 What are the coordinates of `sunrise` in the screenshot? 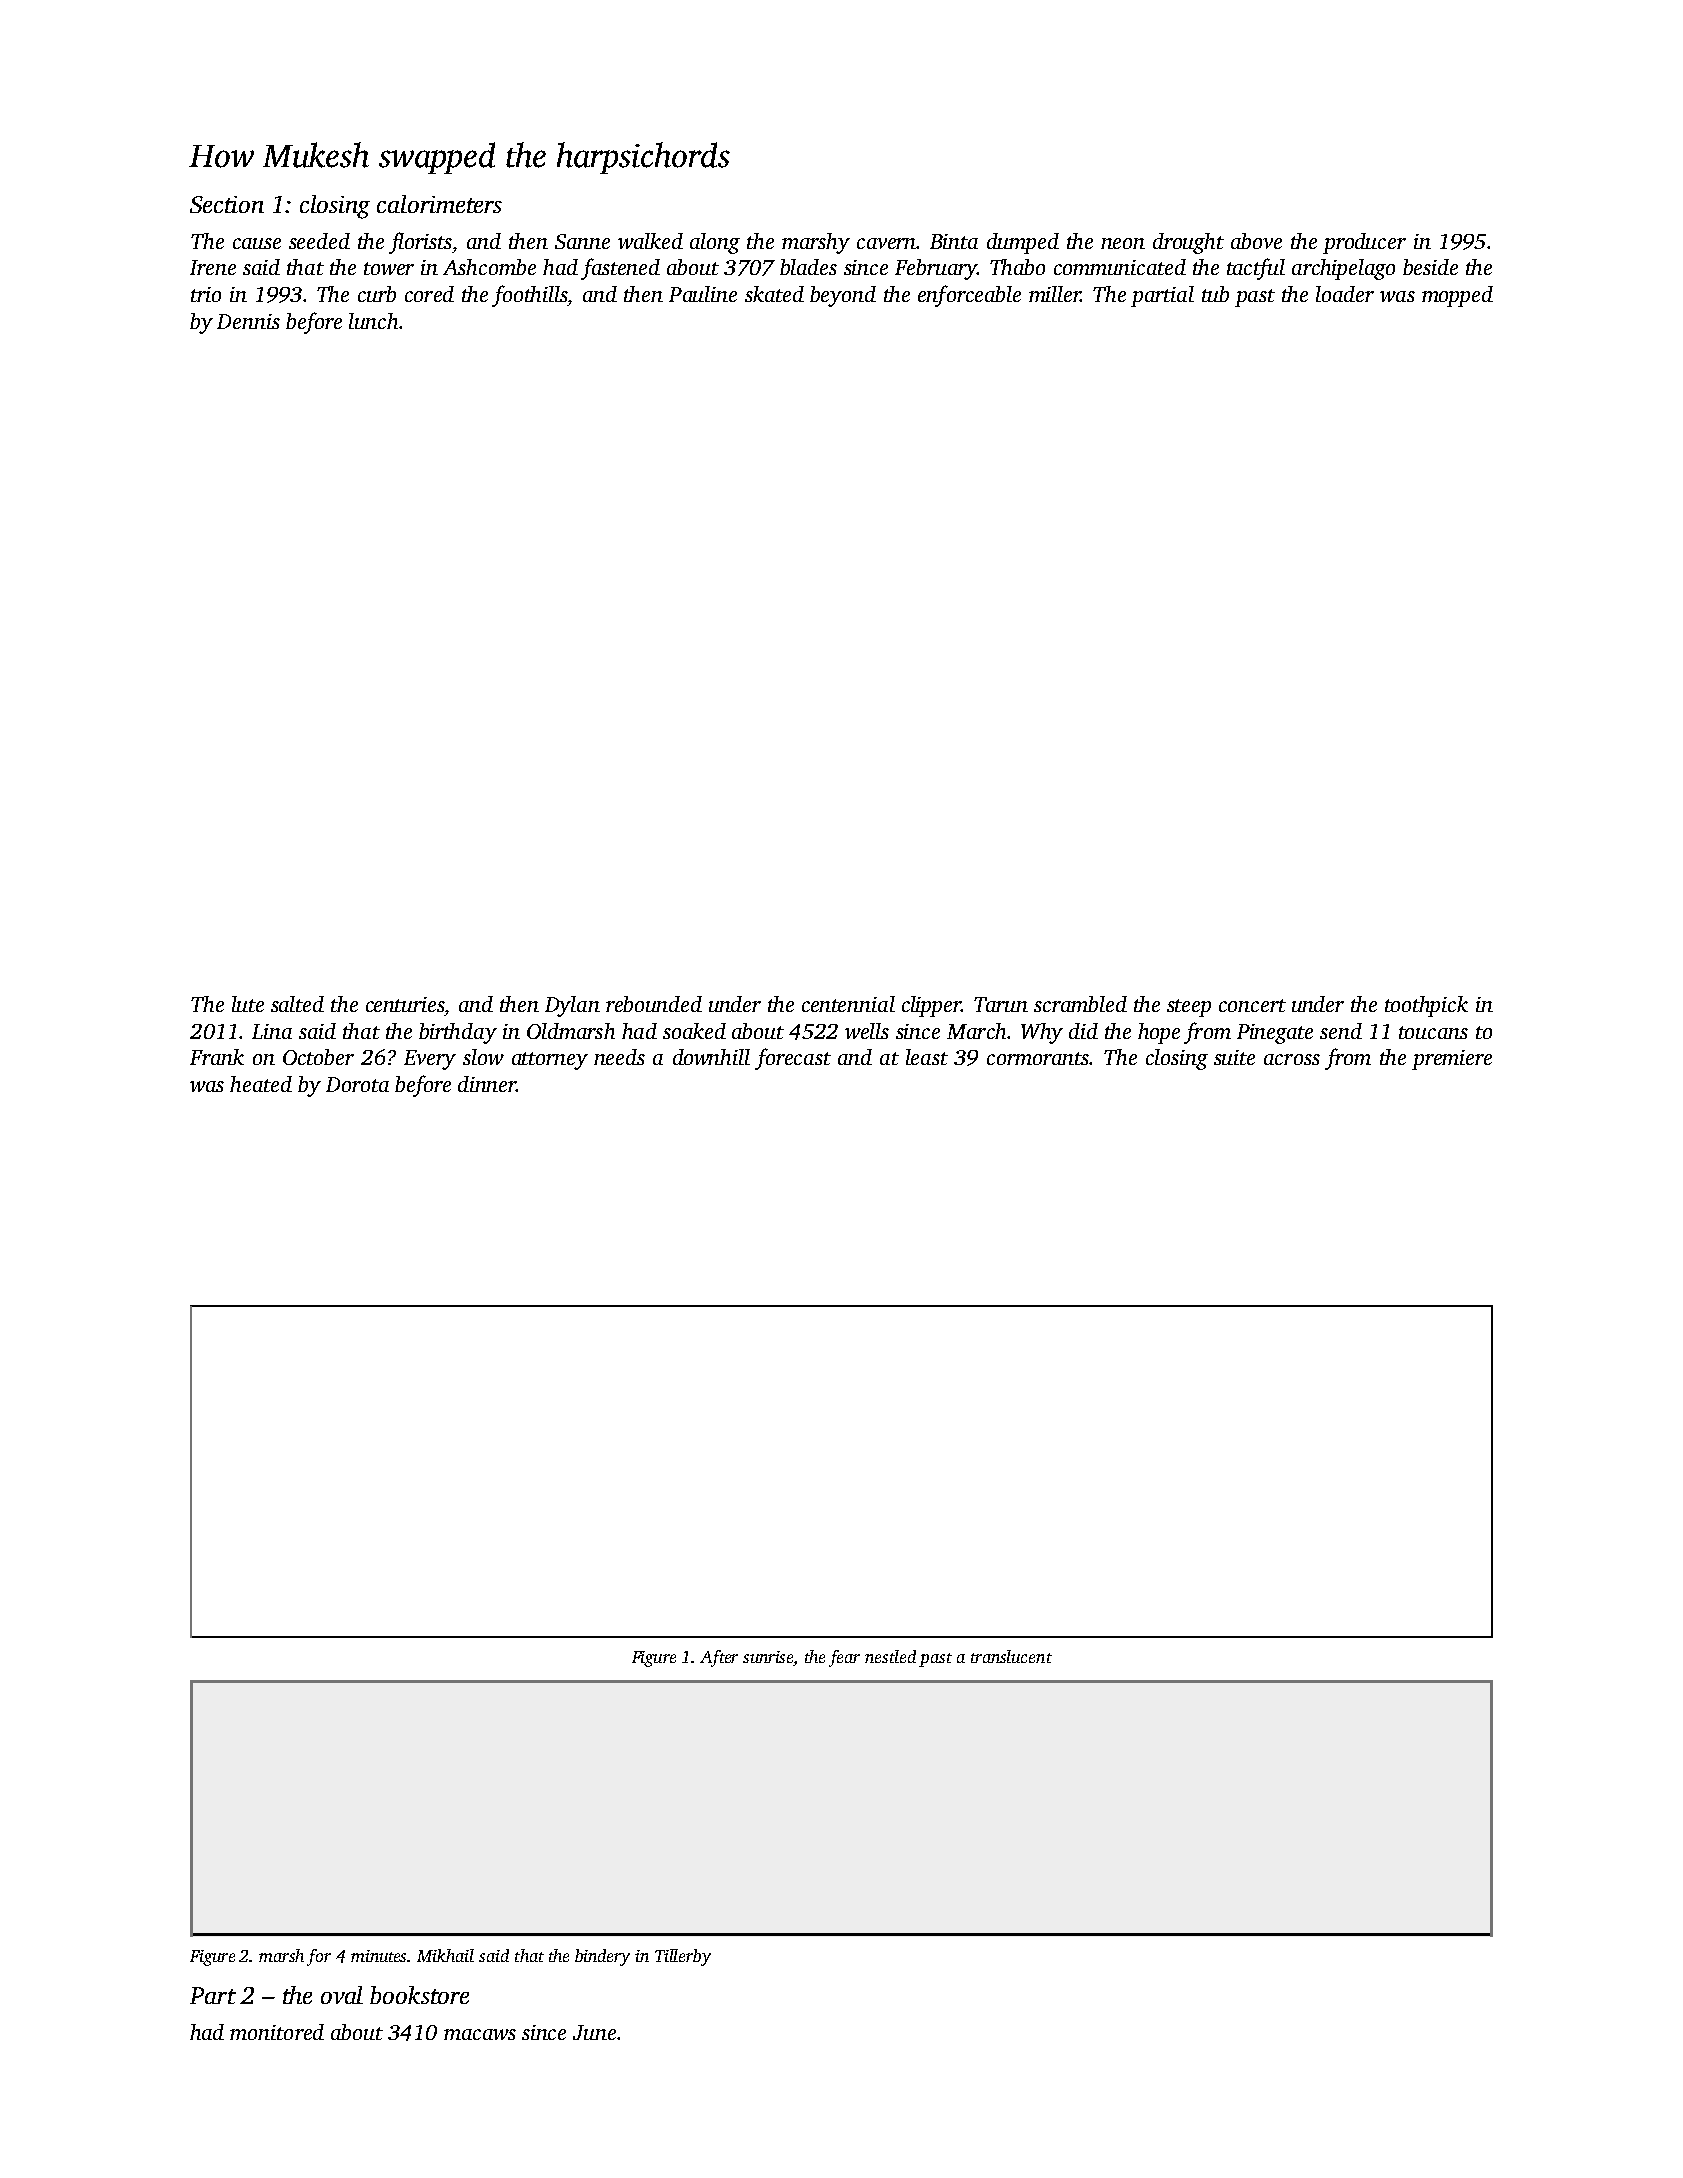 It's located at (768, 1657).
